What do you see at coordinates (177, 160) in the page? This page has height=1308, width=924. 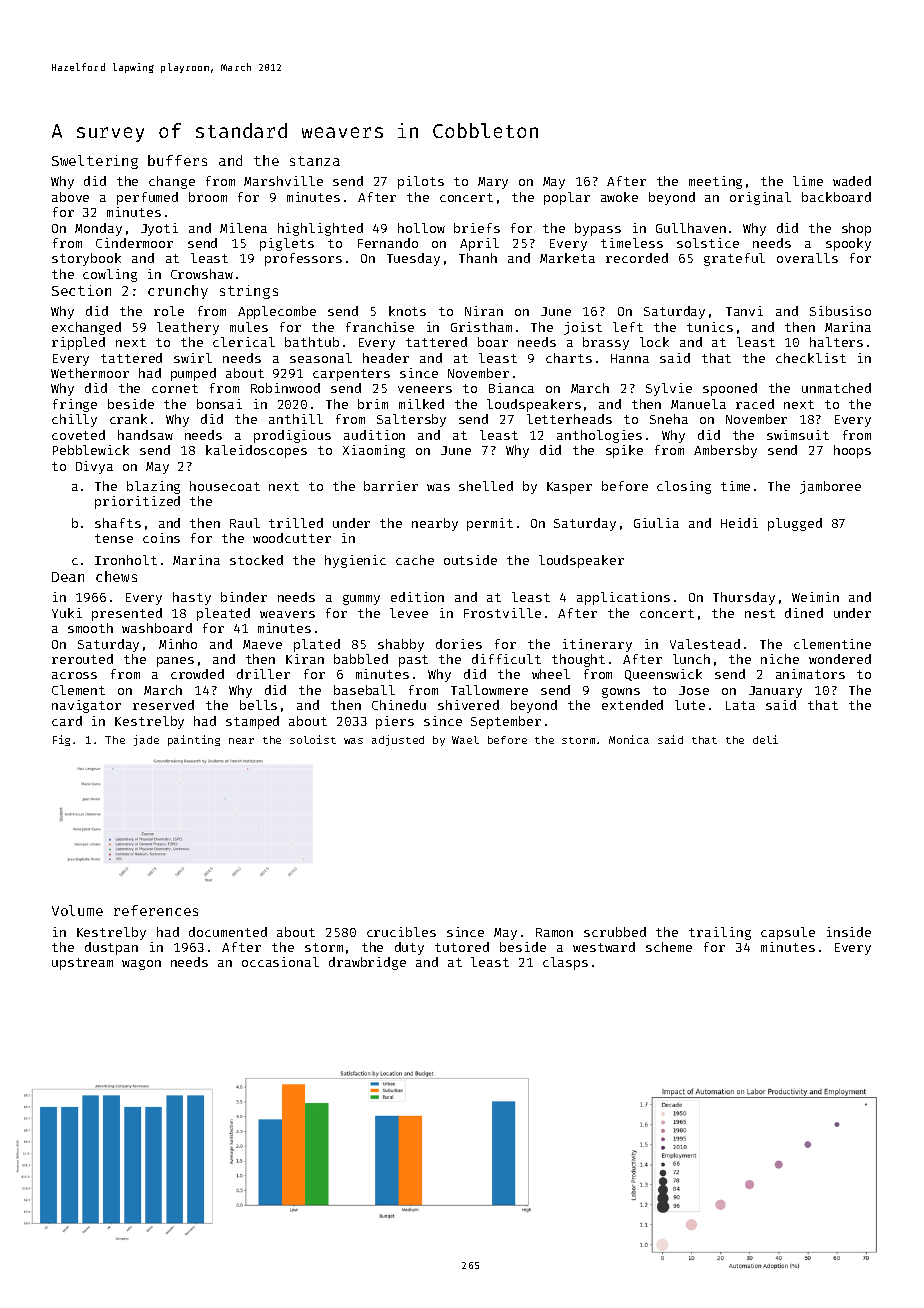 I see `buffers` at bounding box center [177, 160].
